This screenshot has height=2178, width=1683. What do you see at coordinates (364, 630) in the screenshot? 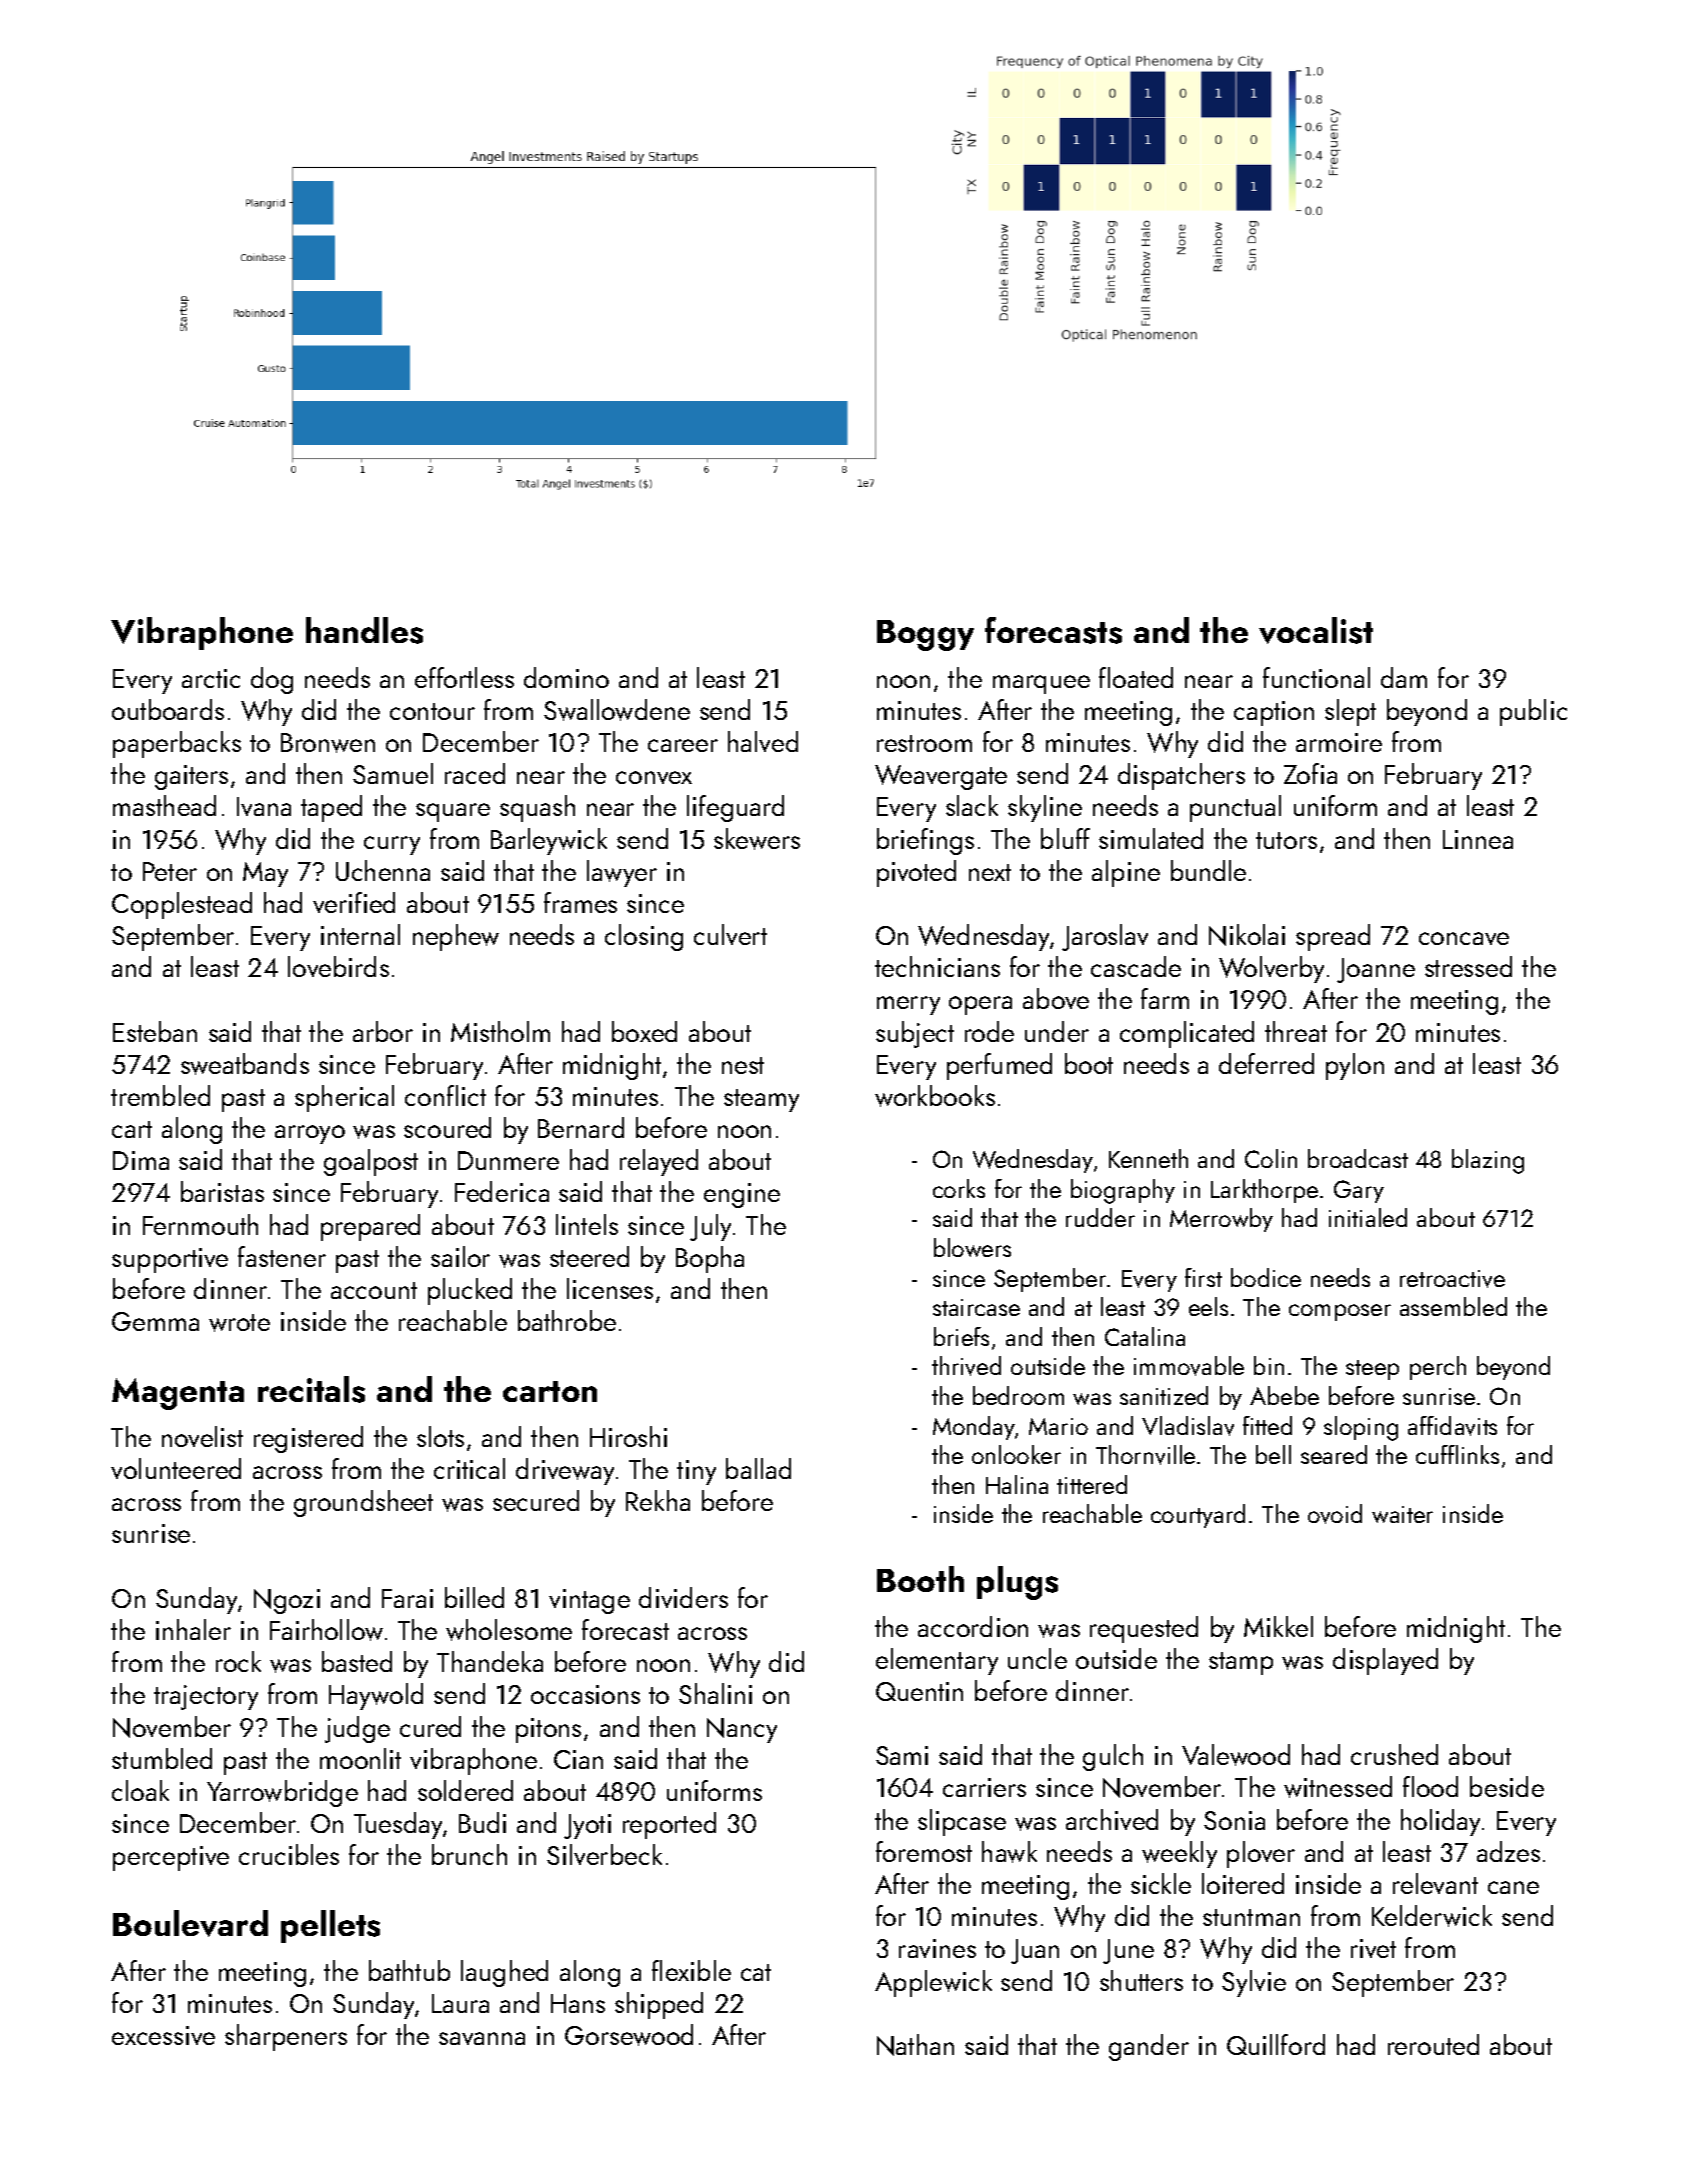
I see `handles` at bounding box center [364, 630].
